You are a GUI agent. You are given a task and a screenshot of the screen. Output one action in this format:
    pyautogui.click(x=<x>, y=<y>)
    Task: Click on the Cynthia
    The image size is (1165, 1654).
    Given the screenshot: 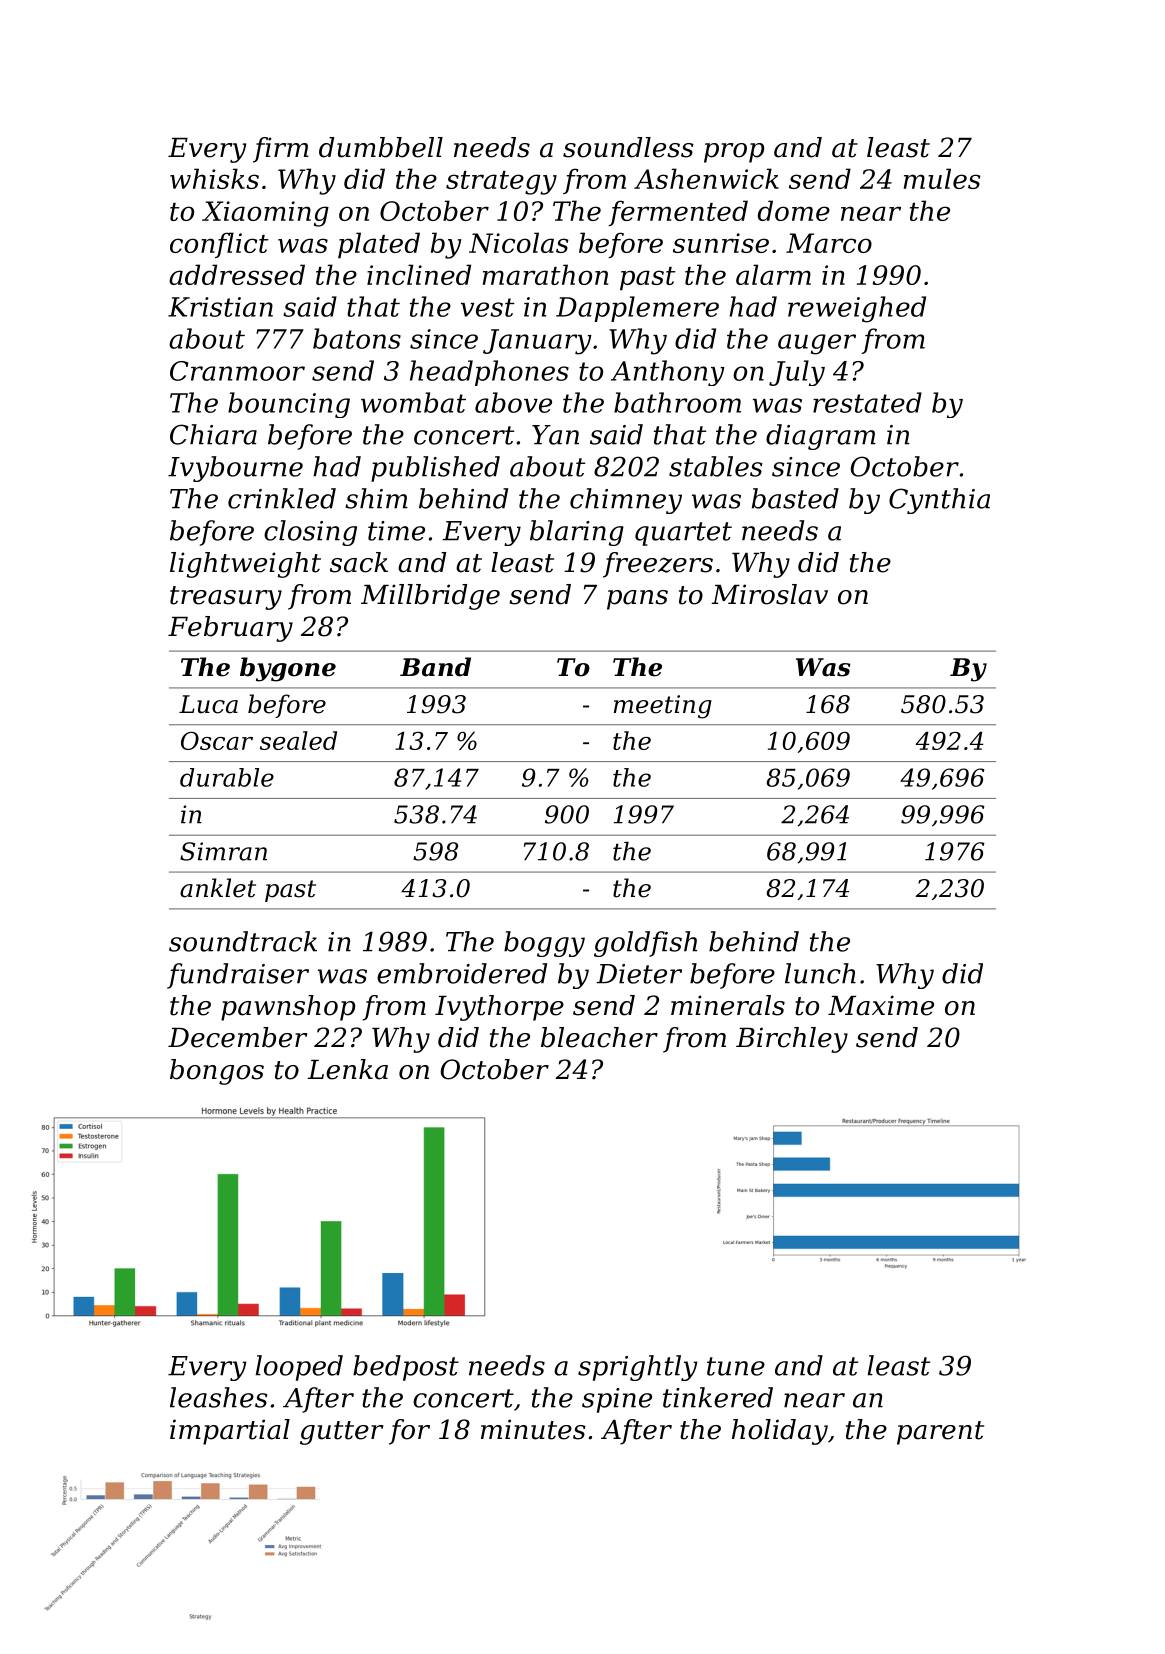 What is the action you would take?
    pyautogui.click(x=939, y=501)
